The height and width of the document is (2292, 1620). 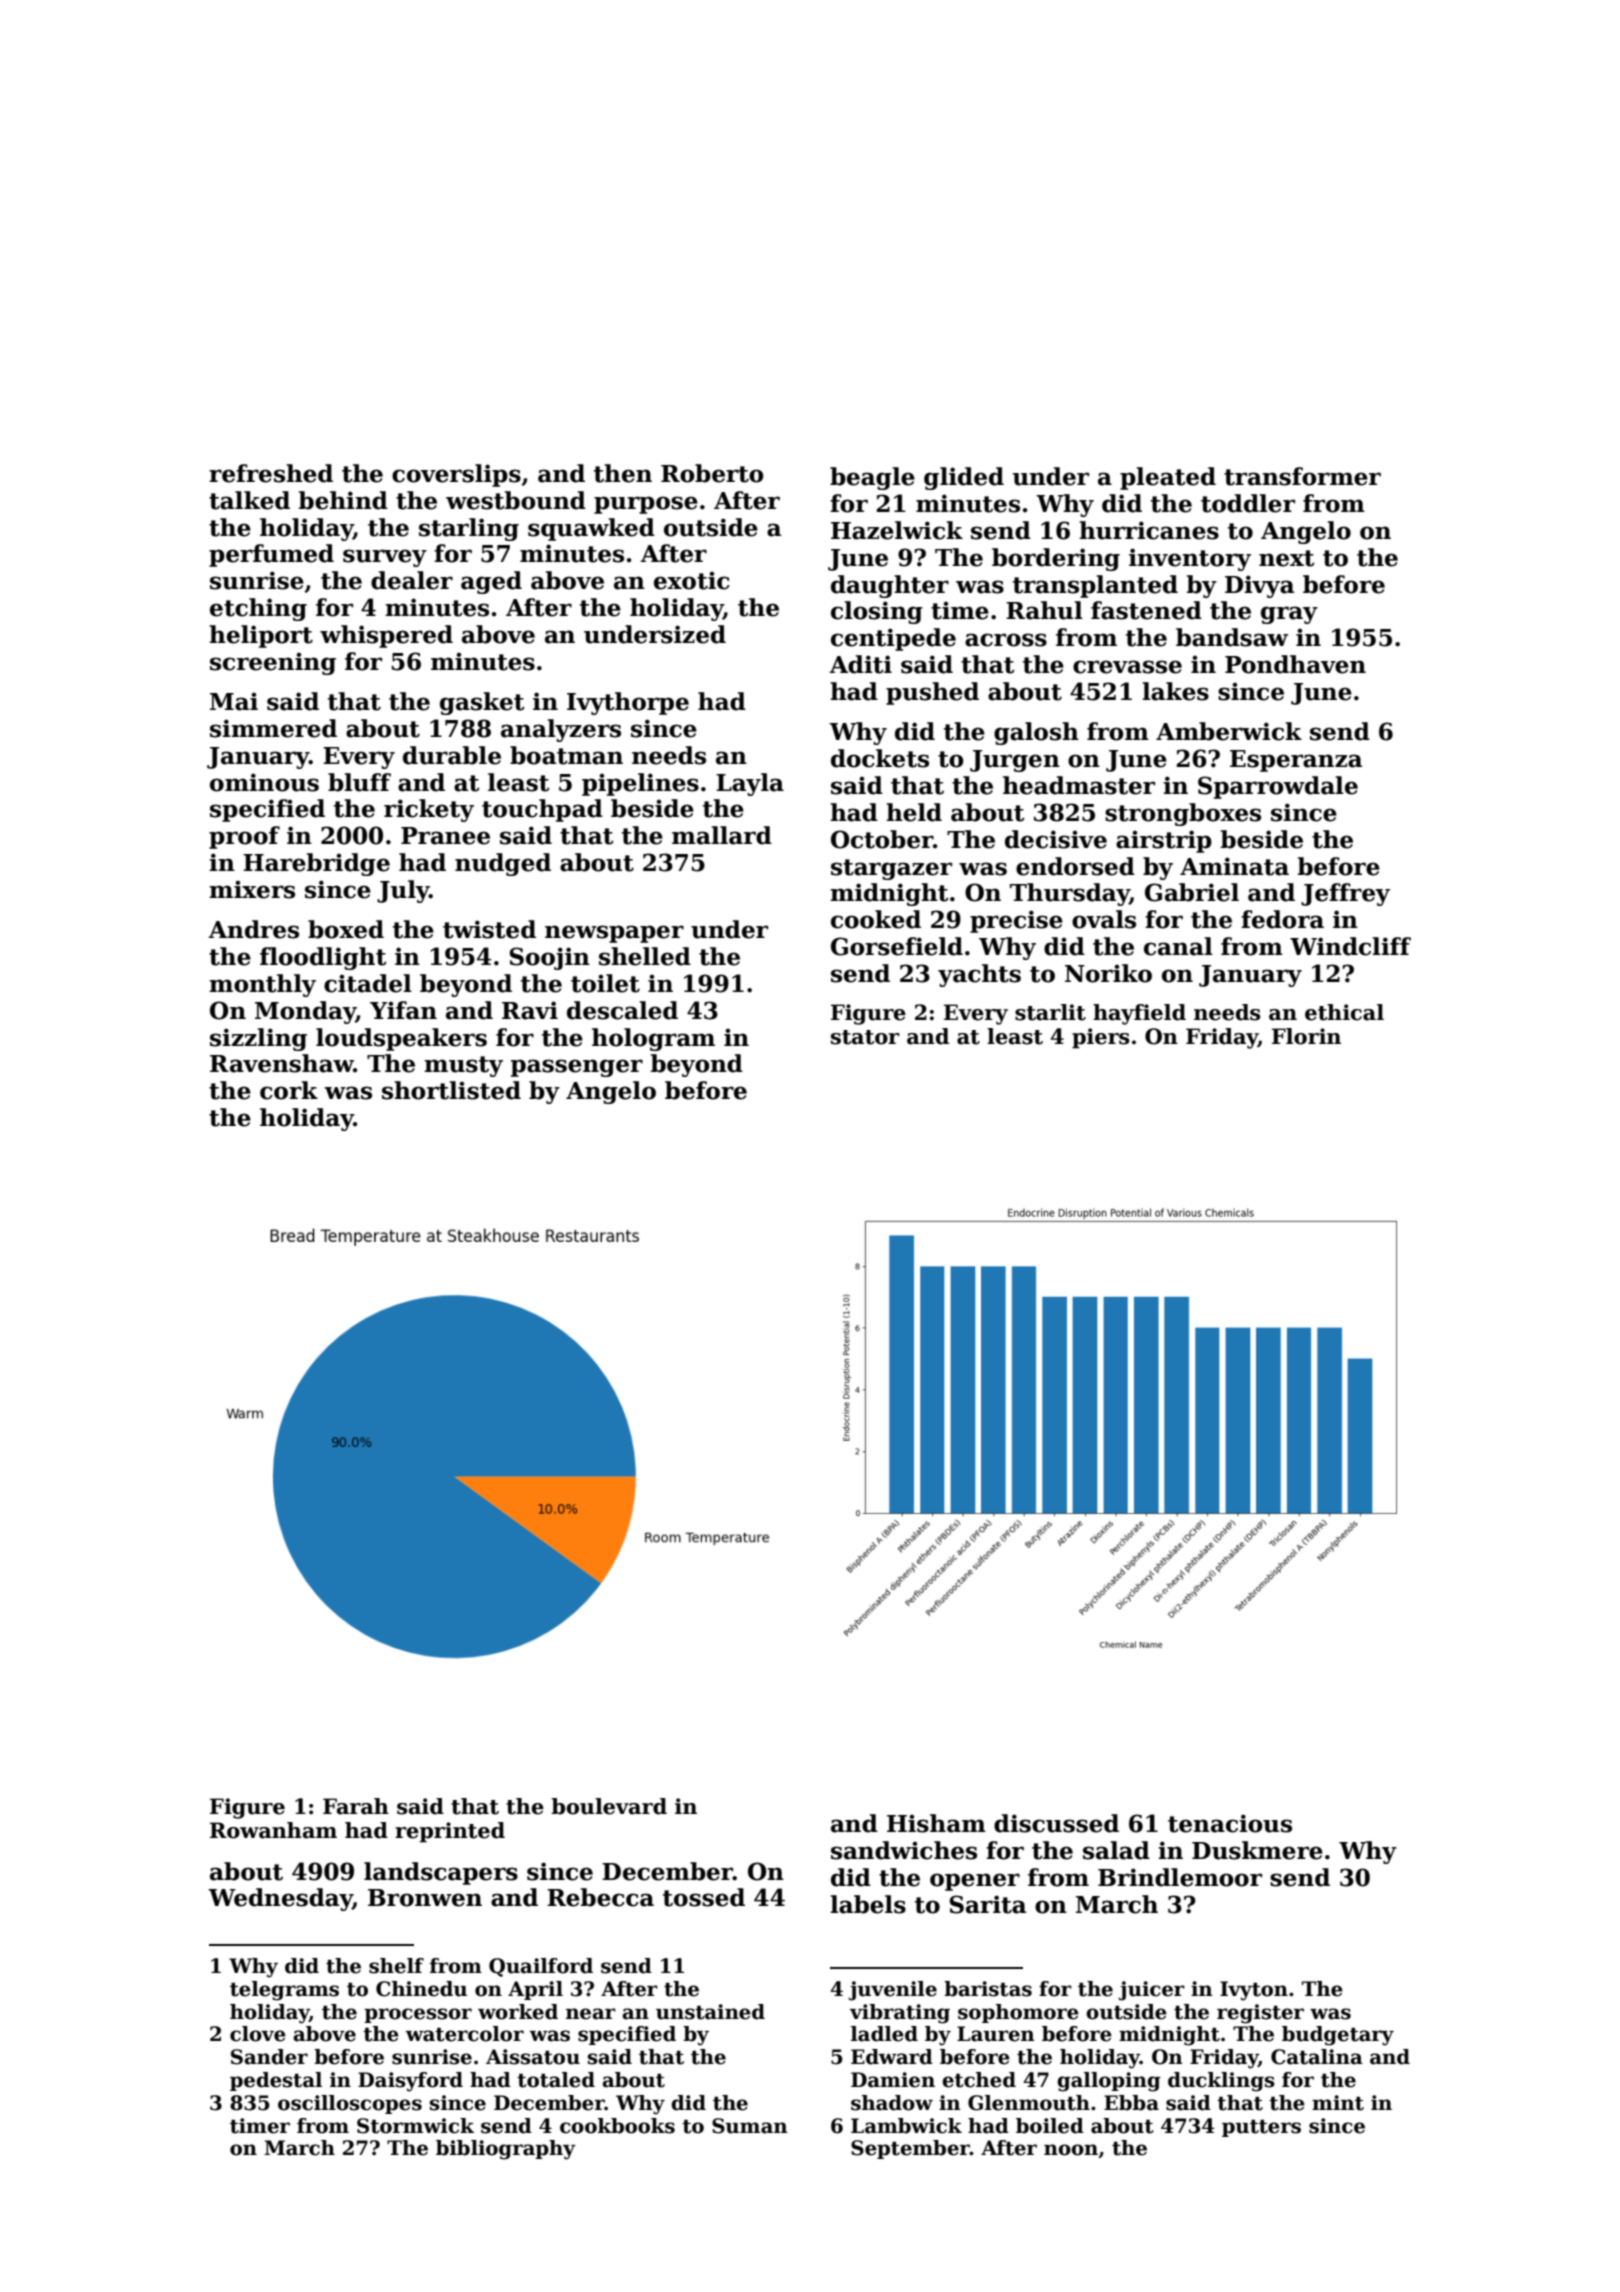 What do you see at coordinates (451, 1090) in the document?
I see `shortlisted` at bounding box center [451, 1090].
